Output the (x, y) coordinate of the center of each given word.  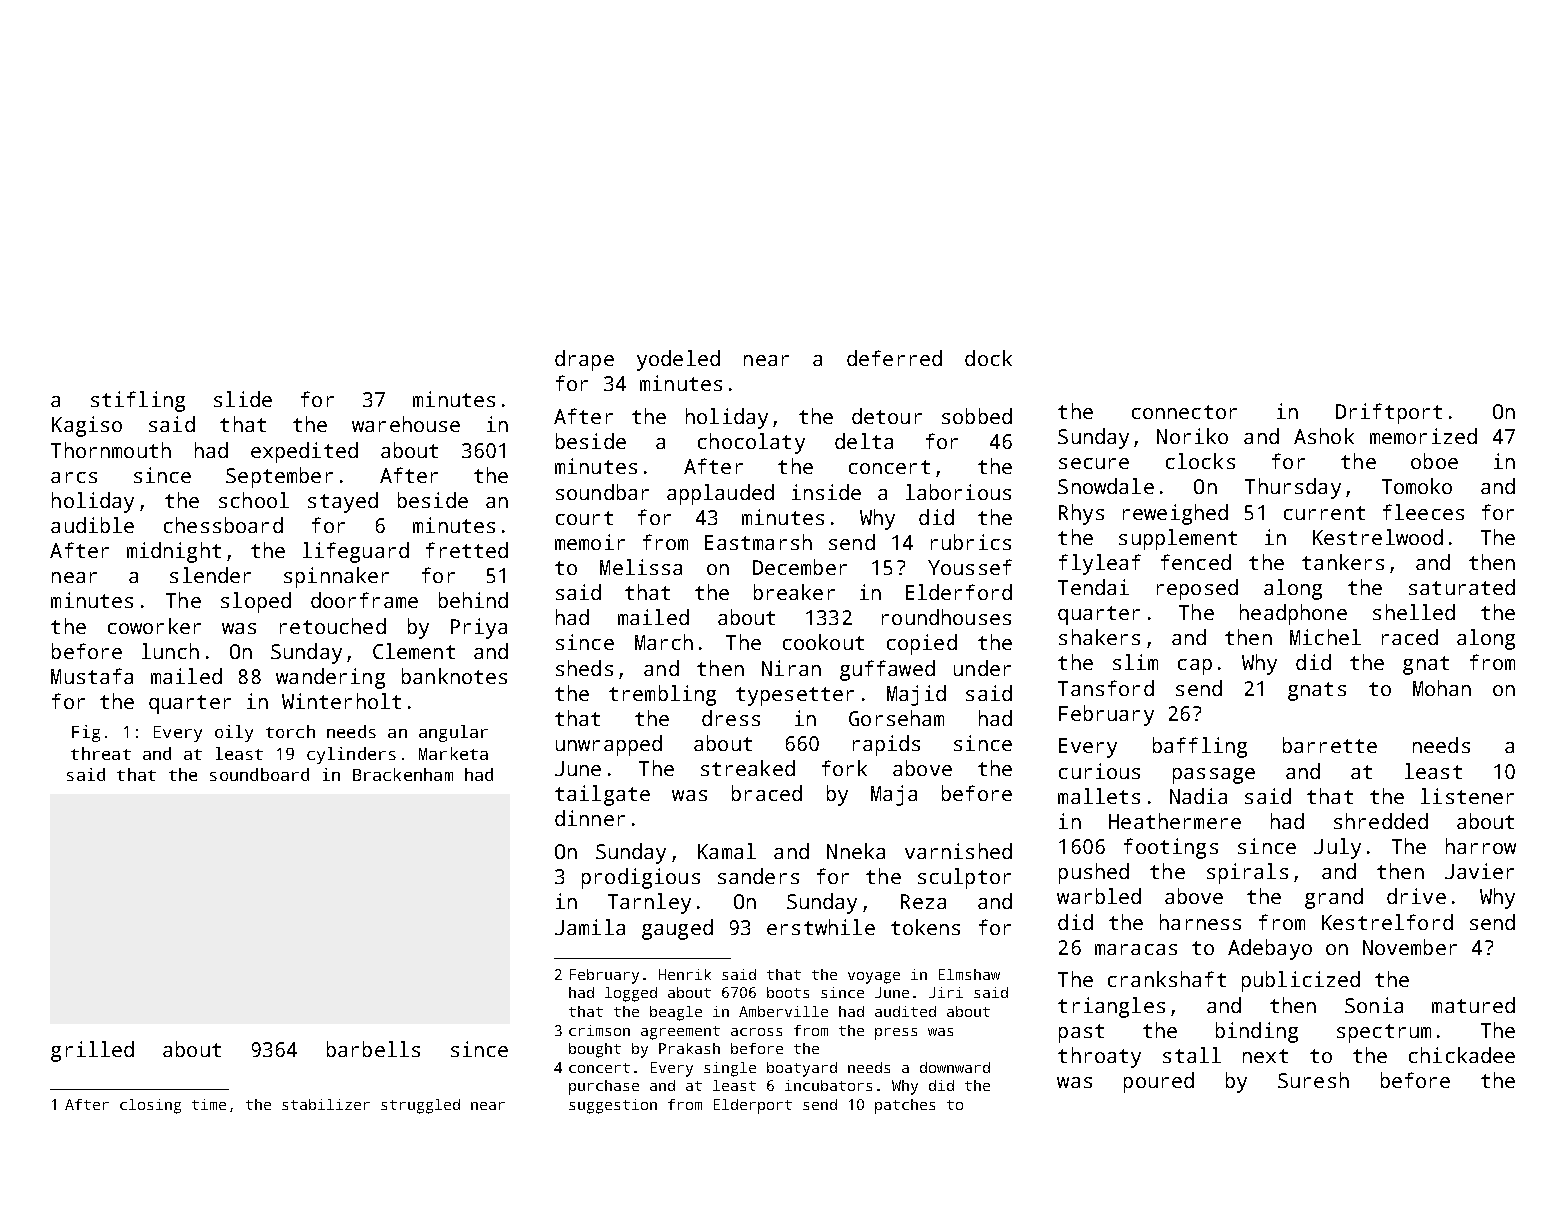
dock (988, 358)
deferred (894, 358)
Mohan (1442, 688)
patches (905, 1106)
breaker (794, 592)
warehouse (406, 424)
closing (150, 1106)
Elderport (753, 1106)
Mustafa (92, 676)
